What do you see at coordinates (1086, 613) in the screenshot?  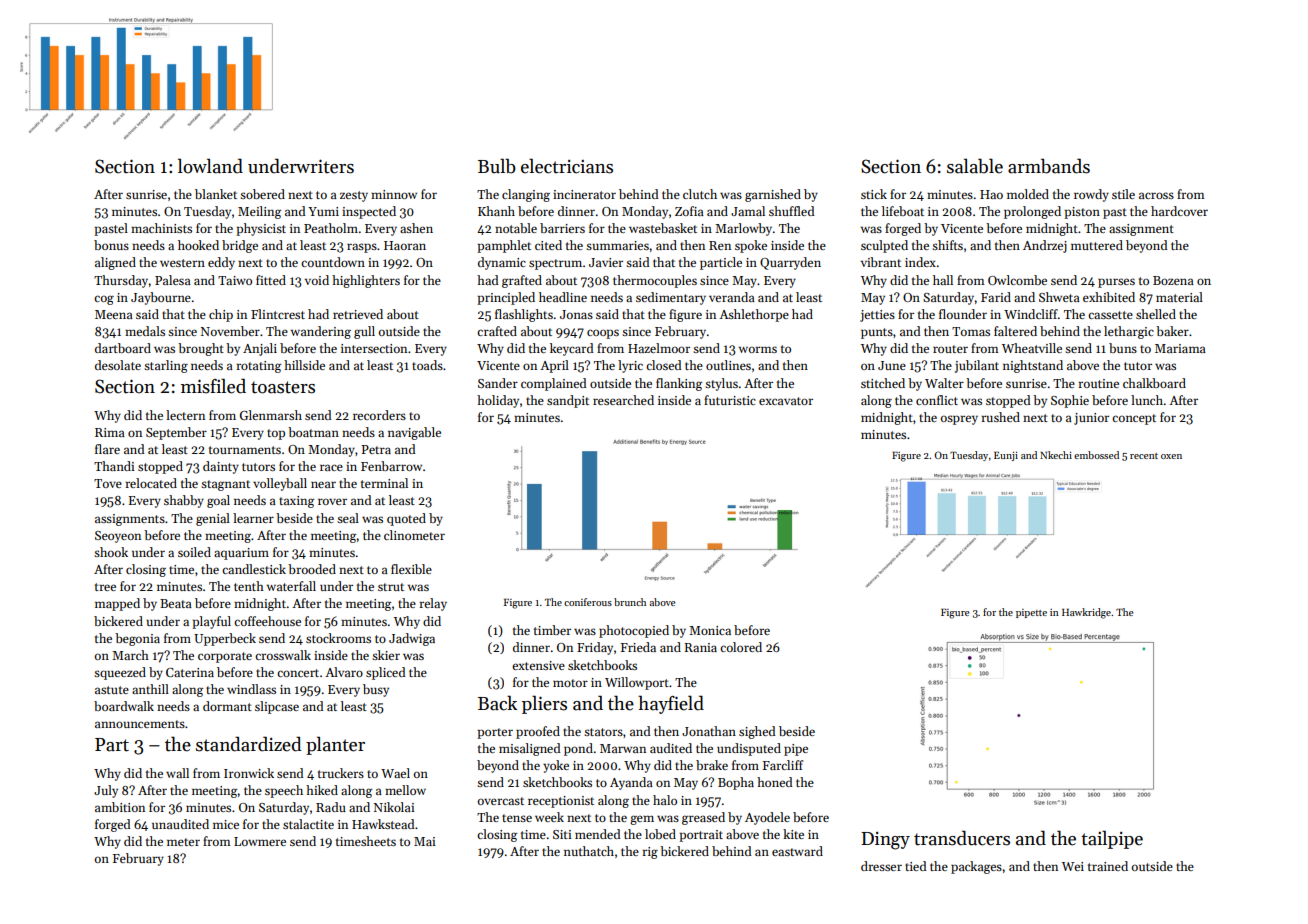 I see `Hawkridge` at bounding box center [1086, 613].
